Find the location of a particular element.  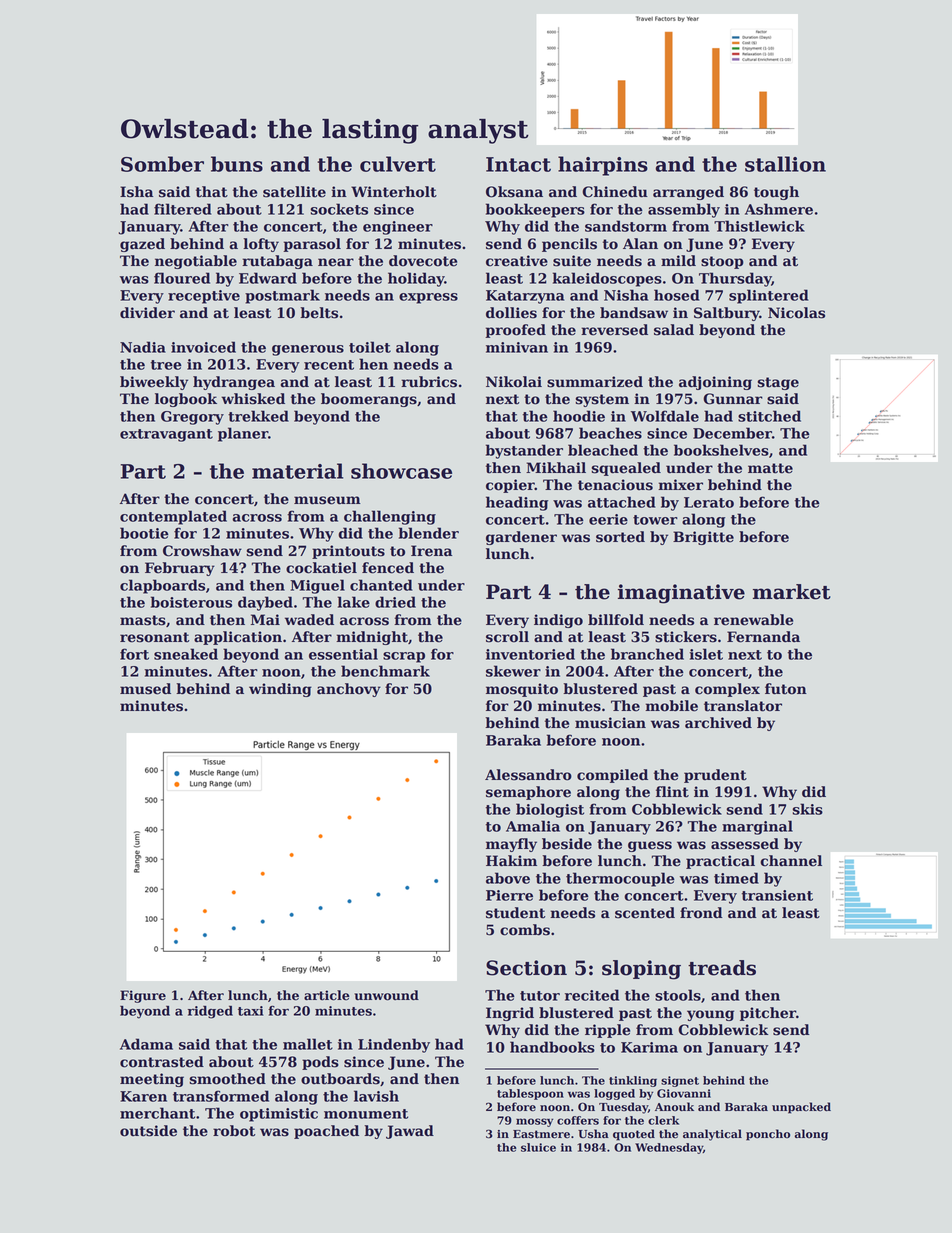

taxi is located at coordinates (251, 1011).
